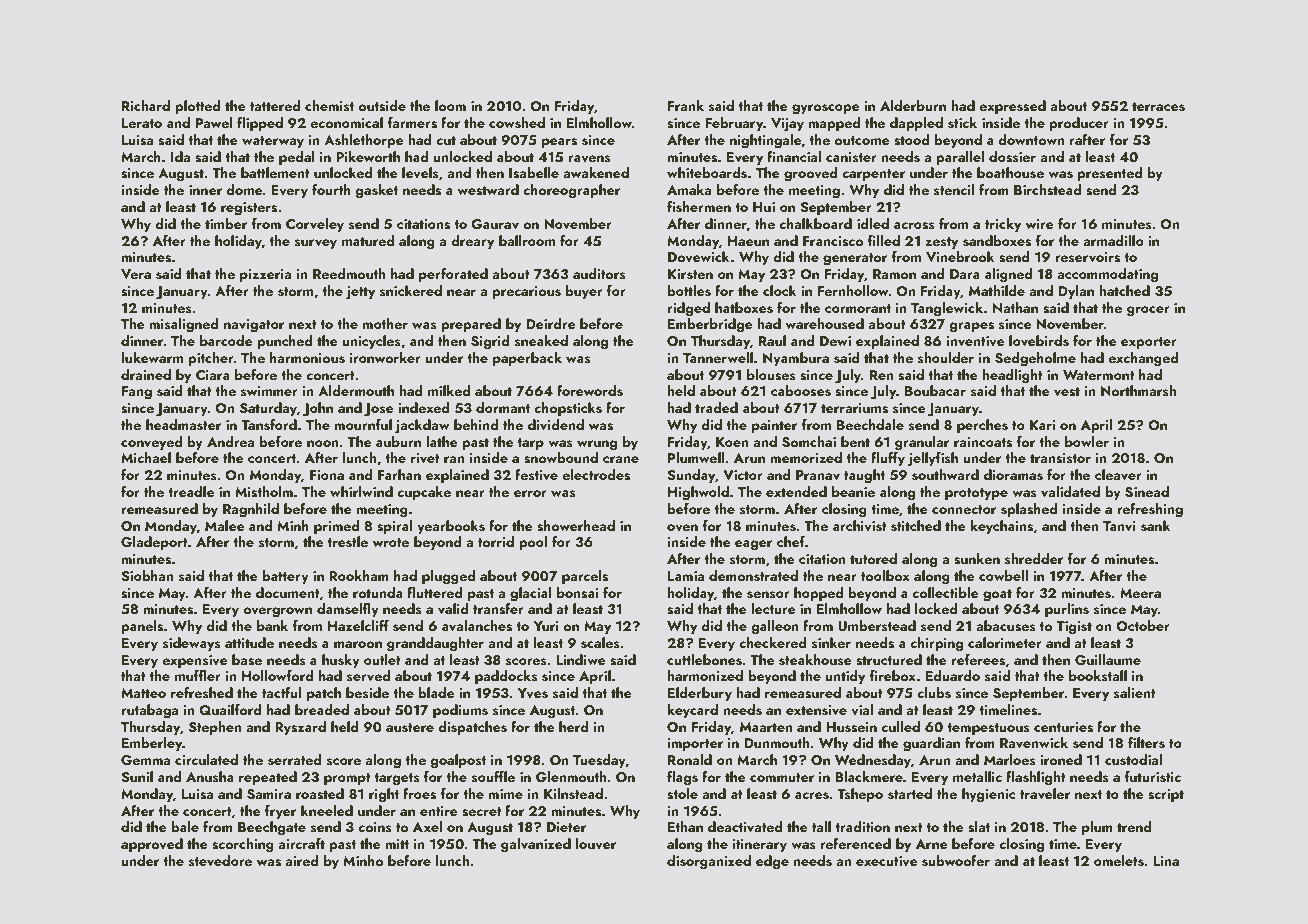 The height and width of the screenshot is (924, 1308). I want to click on grocer, so click(1148, 311).
